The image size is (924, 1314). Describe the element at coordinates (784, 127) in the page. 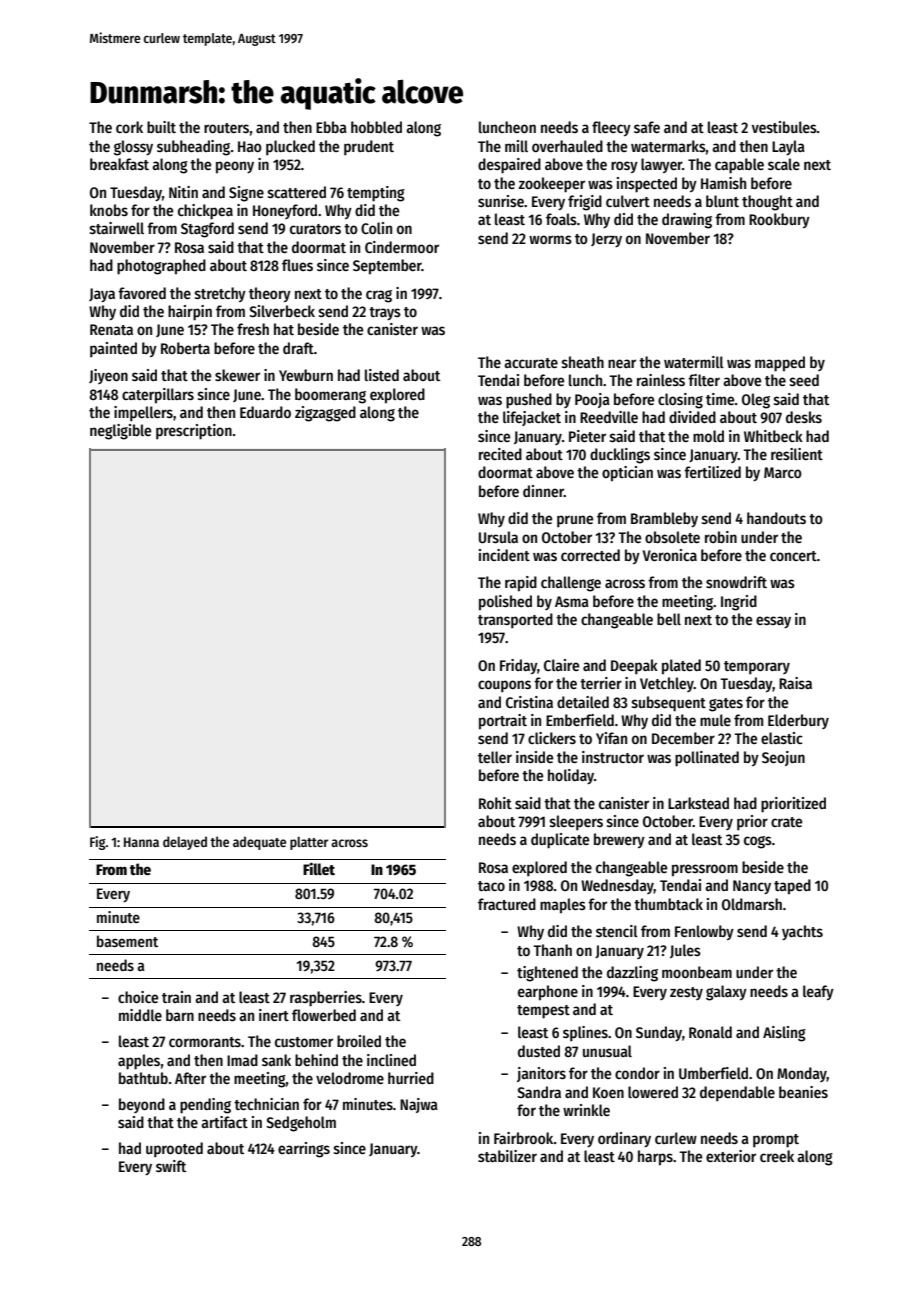

I see `vestibules` at that location.
